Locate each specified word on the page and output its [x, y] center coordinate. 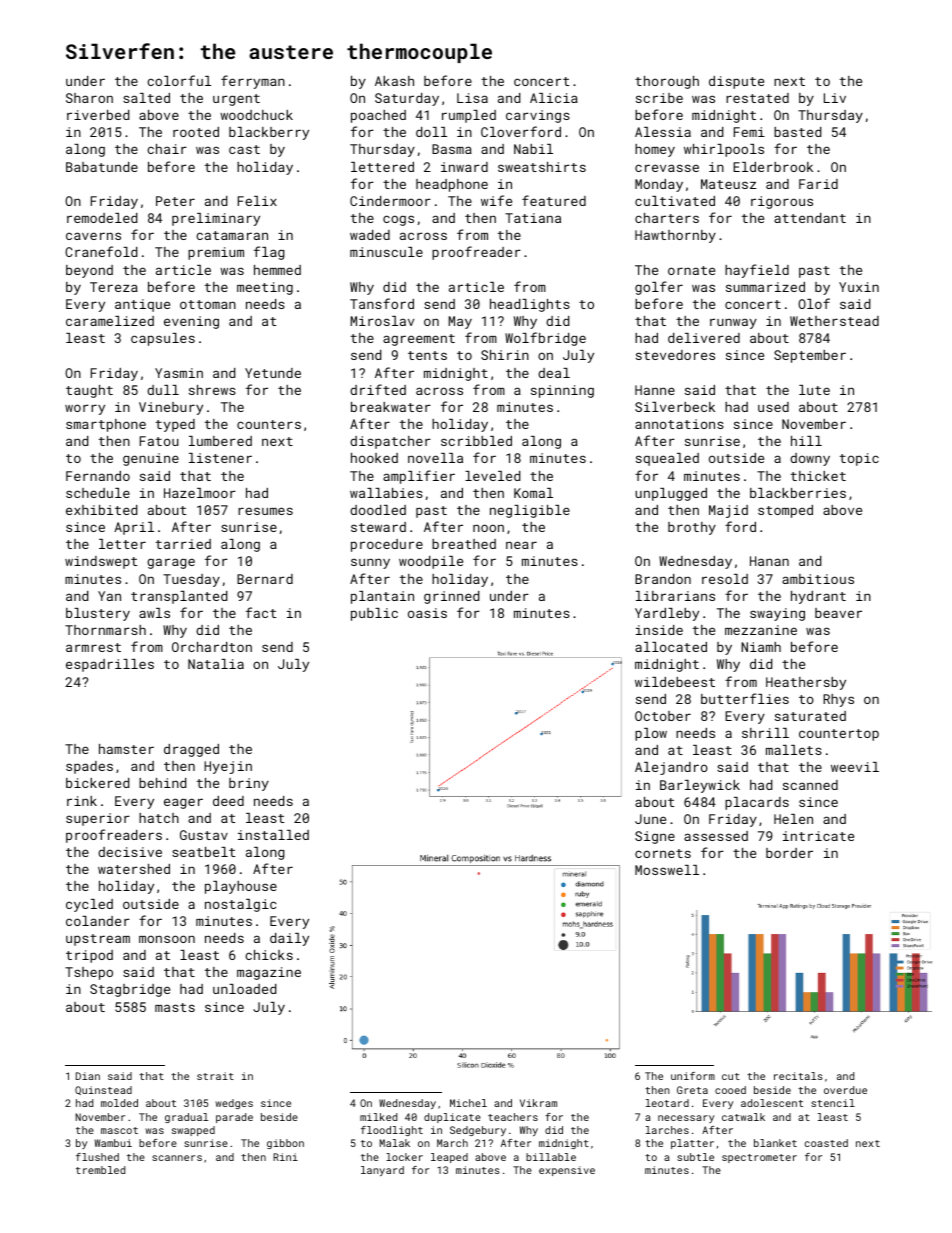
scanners [177, 1158]
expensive [567, 1171]
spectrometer [759, 1158]
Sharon [89, 98]
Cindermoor [390, 201]
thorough [667, 82]
